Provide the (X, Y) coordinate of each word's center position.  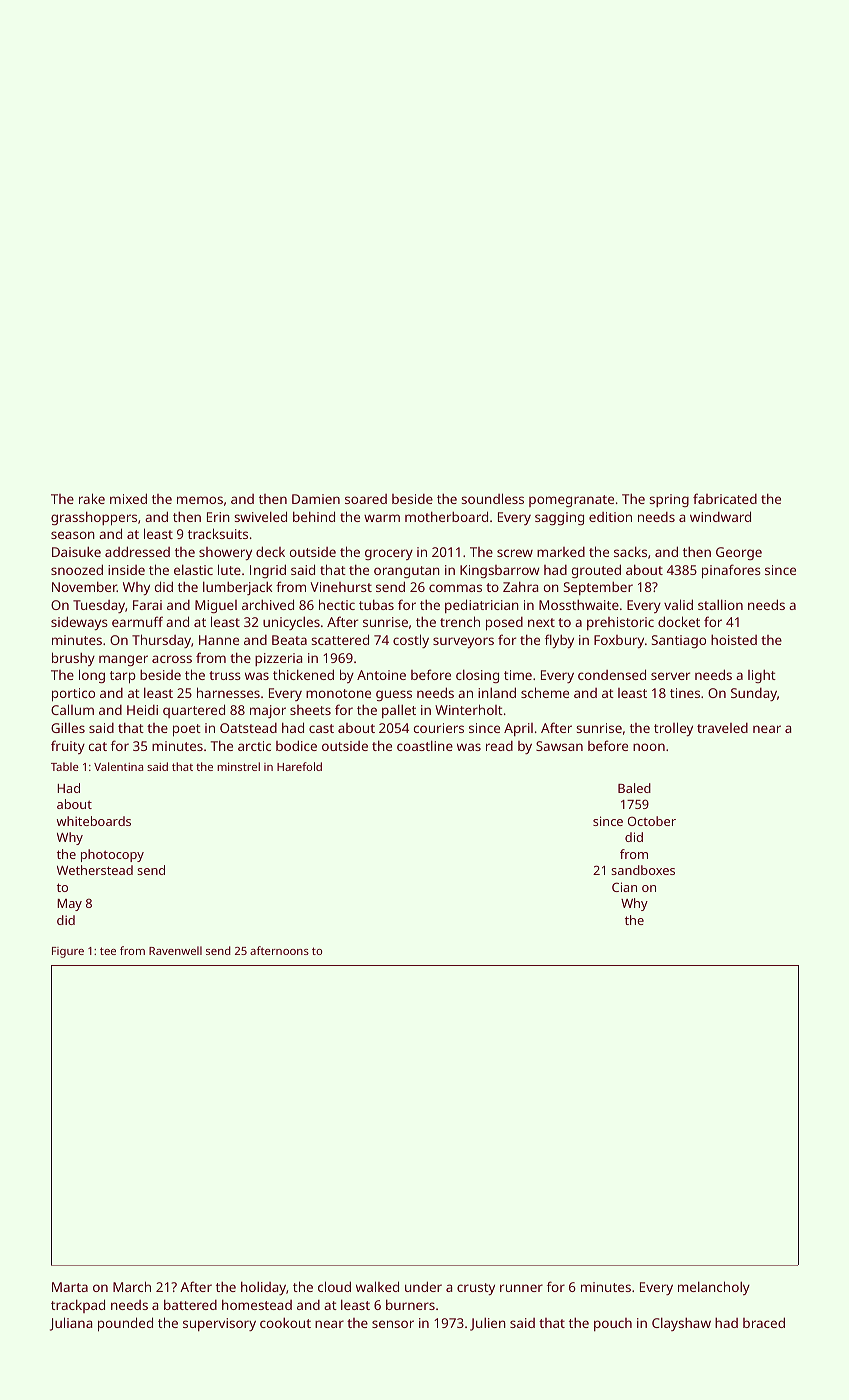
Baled (634, 788)
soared (366, 499)
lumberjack (237, 588)
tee (108, 951)
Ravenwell (175, 950)
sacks (630, 551)
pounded (125, 1324)
